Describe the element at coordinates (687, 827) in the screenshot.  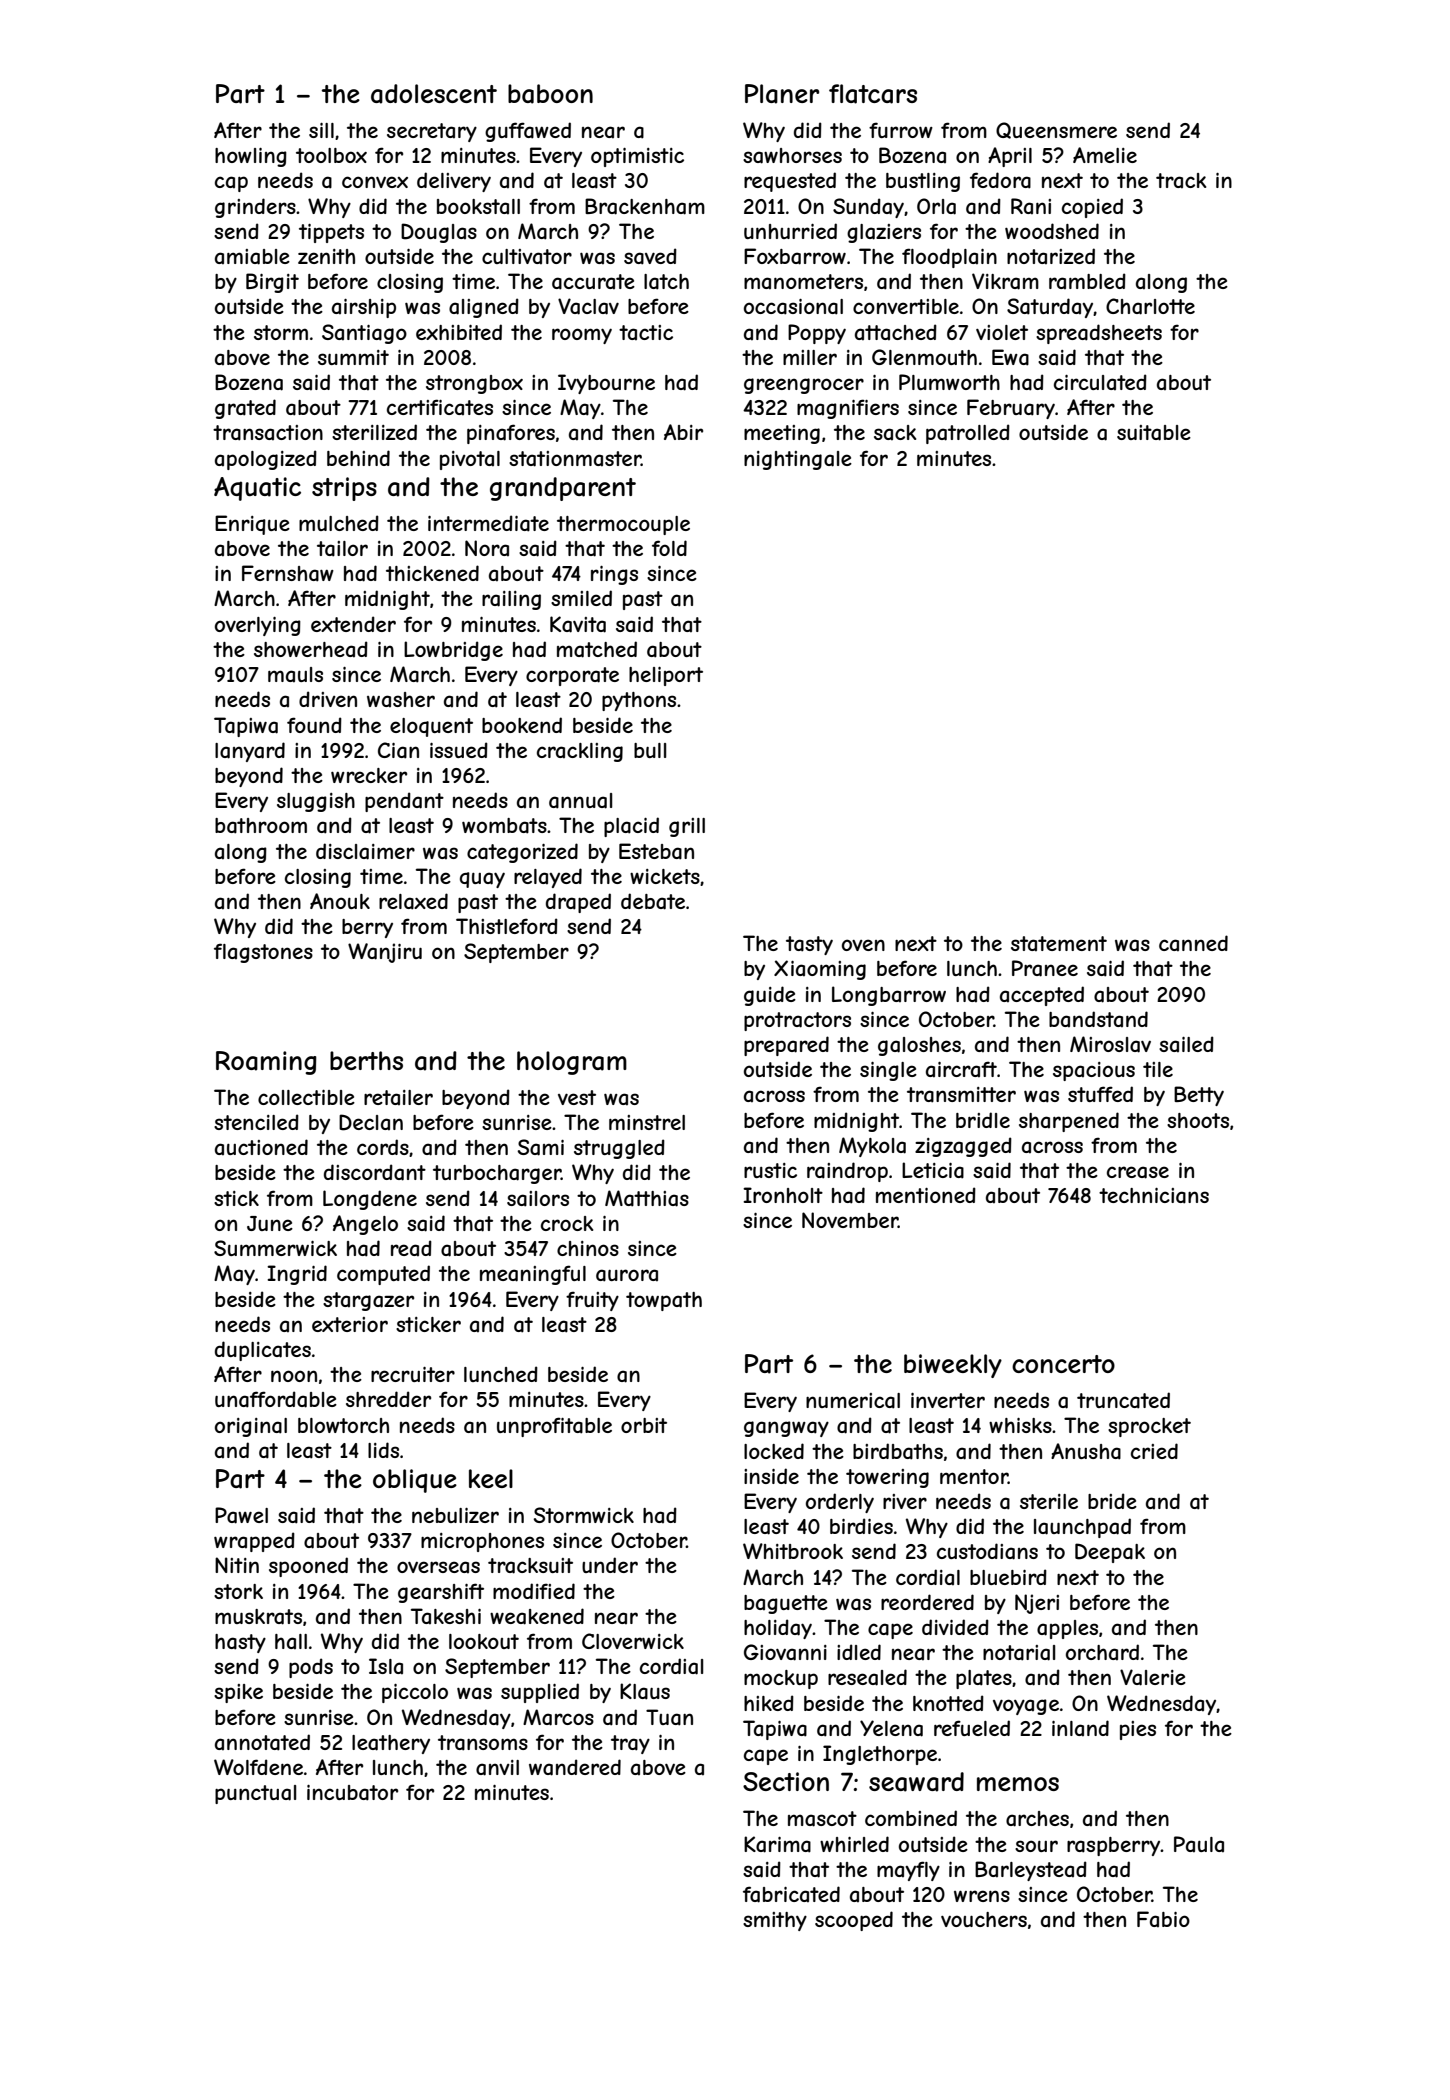
I see `grill` at that location.
